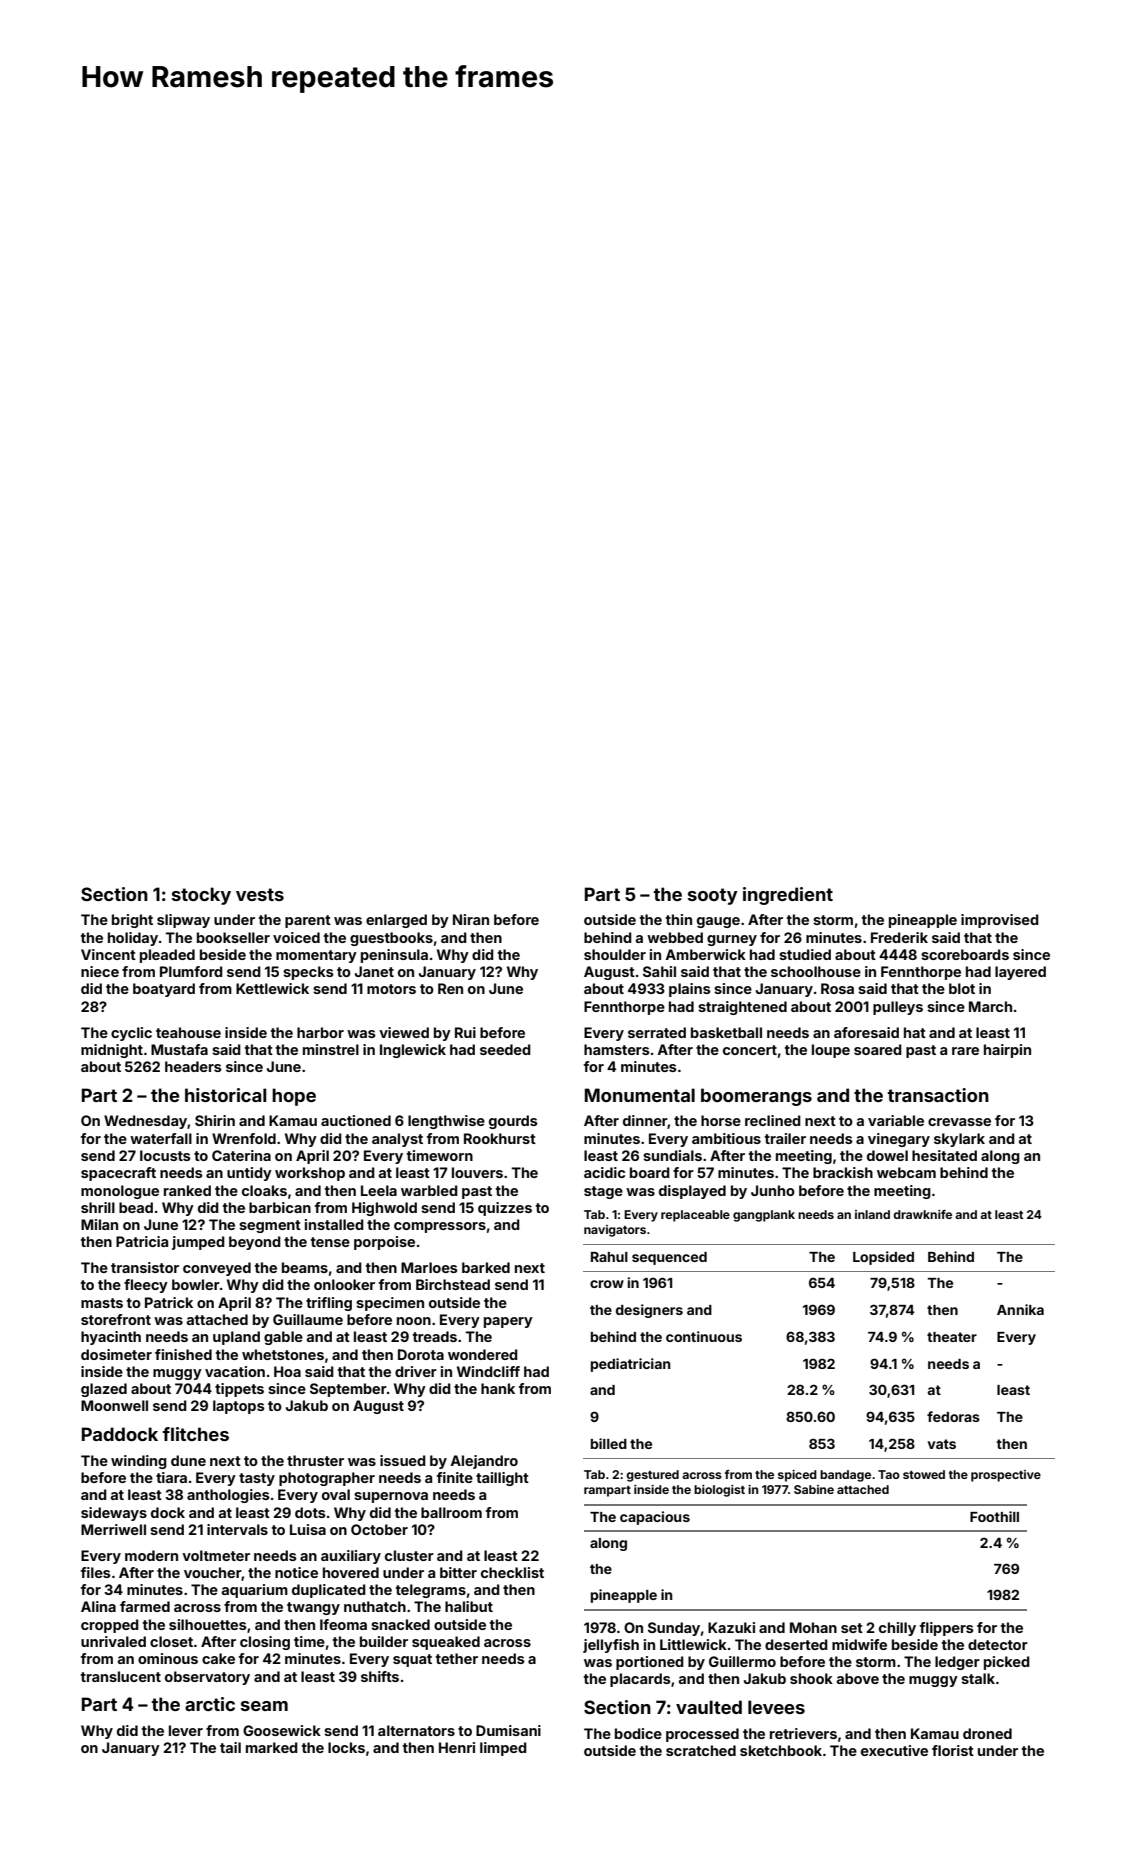 The width and height of the image is (1136, 1872). I want to click on drawknife, so click(922, 1214).
